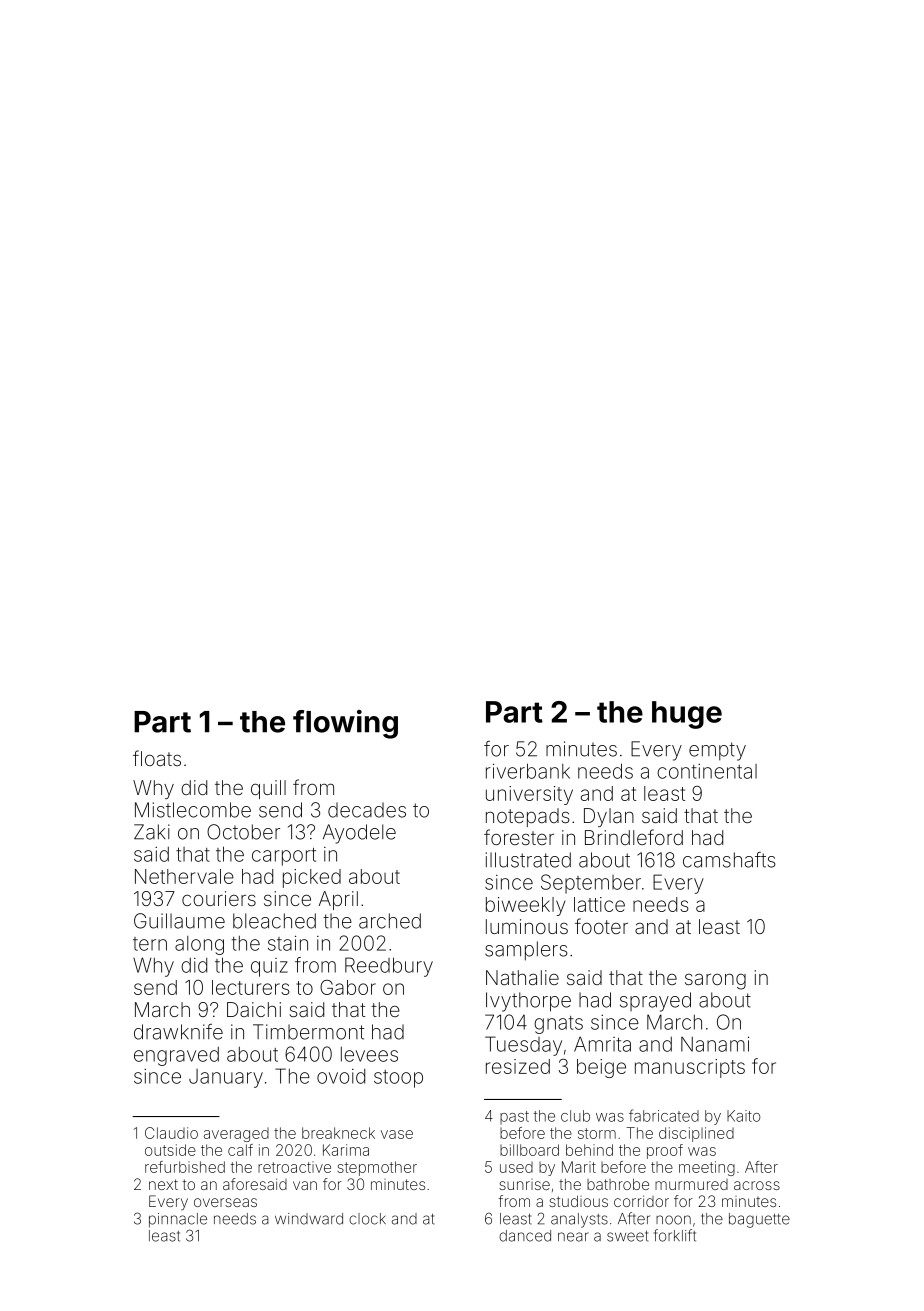 The width and height of the page is (924, 1311). Describe the element at coordinates (528, 771) in the page. I see `riverbank` at that location.
